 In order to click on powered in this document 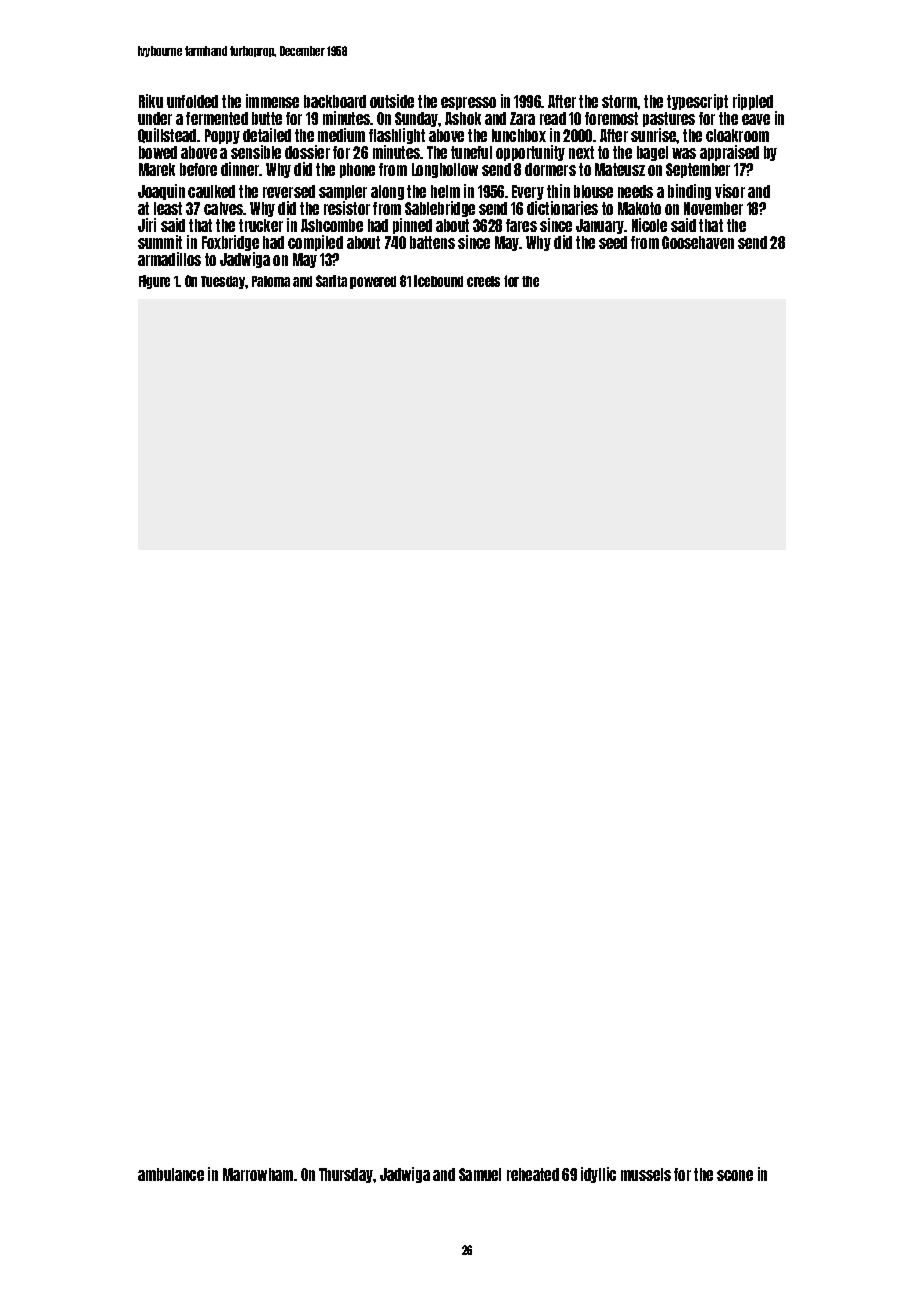, I will do `click(373, 282)`.
